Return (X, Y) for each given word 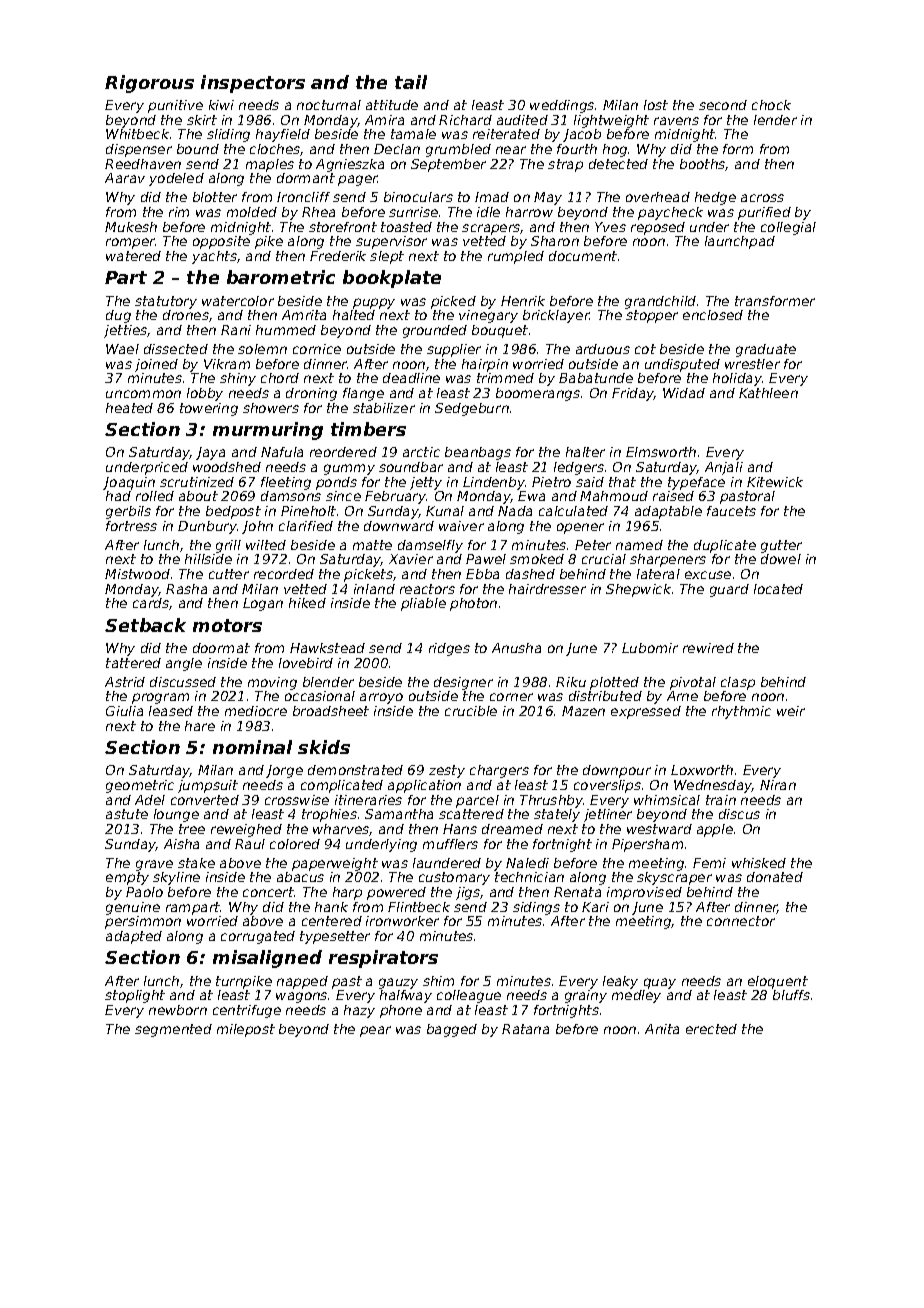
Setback (145, 625)
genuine (133, 908)
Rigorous (149, 84)
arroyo (381, 698)
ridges (449, 649)
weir (791, 711)
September (448, 165)
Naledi (527, 863)
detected (618, 164)
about (198, 496)
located (778, 589)
